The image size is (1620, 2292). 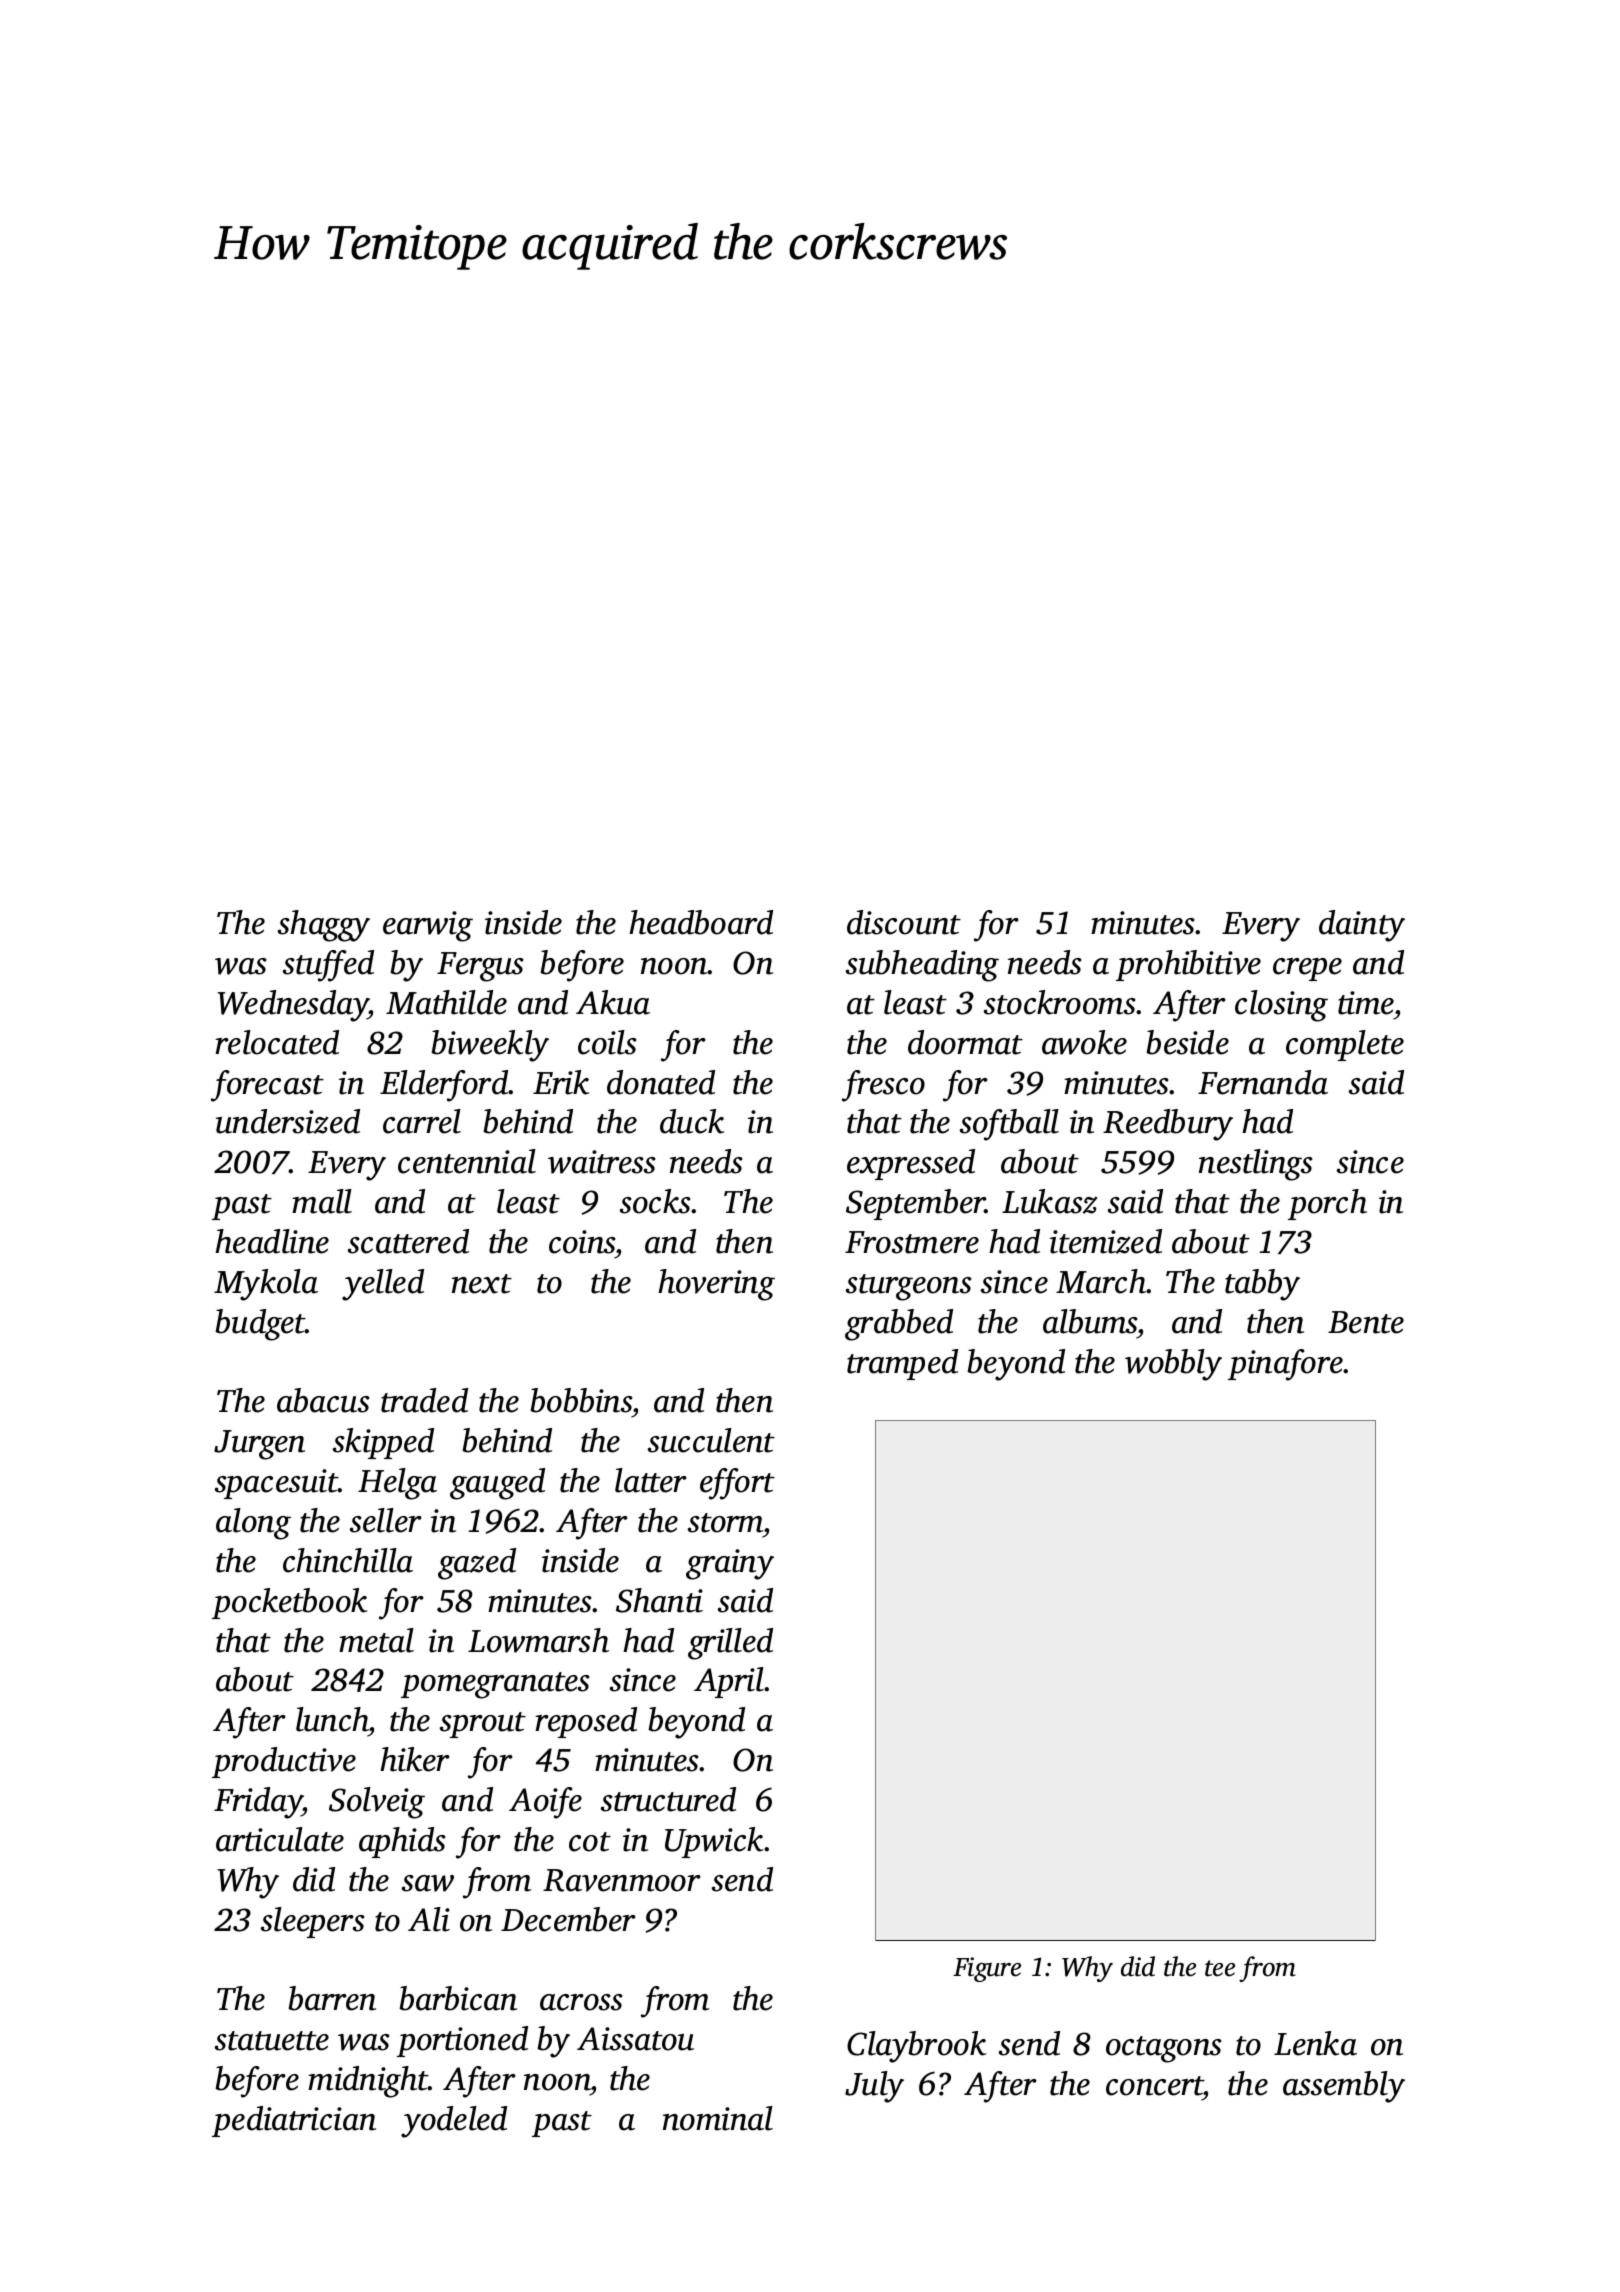 I want to click on relocated, so click(x=277, y=1042).
